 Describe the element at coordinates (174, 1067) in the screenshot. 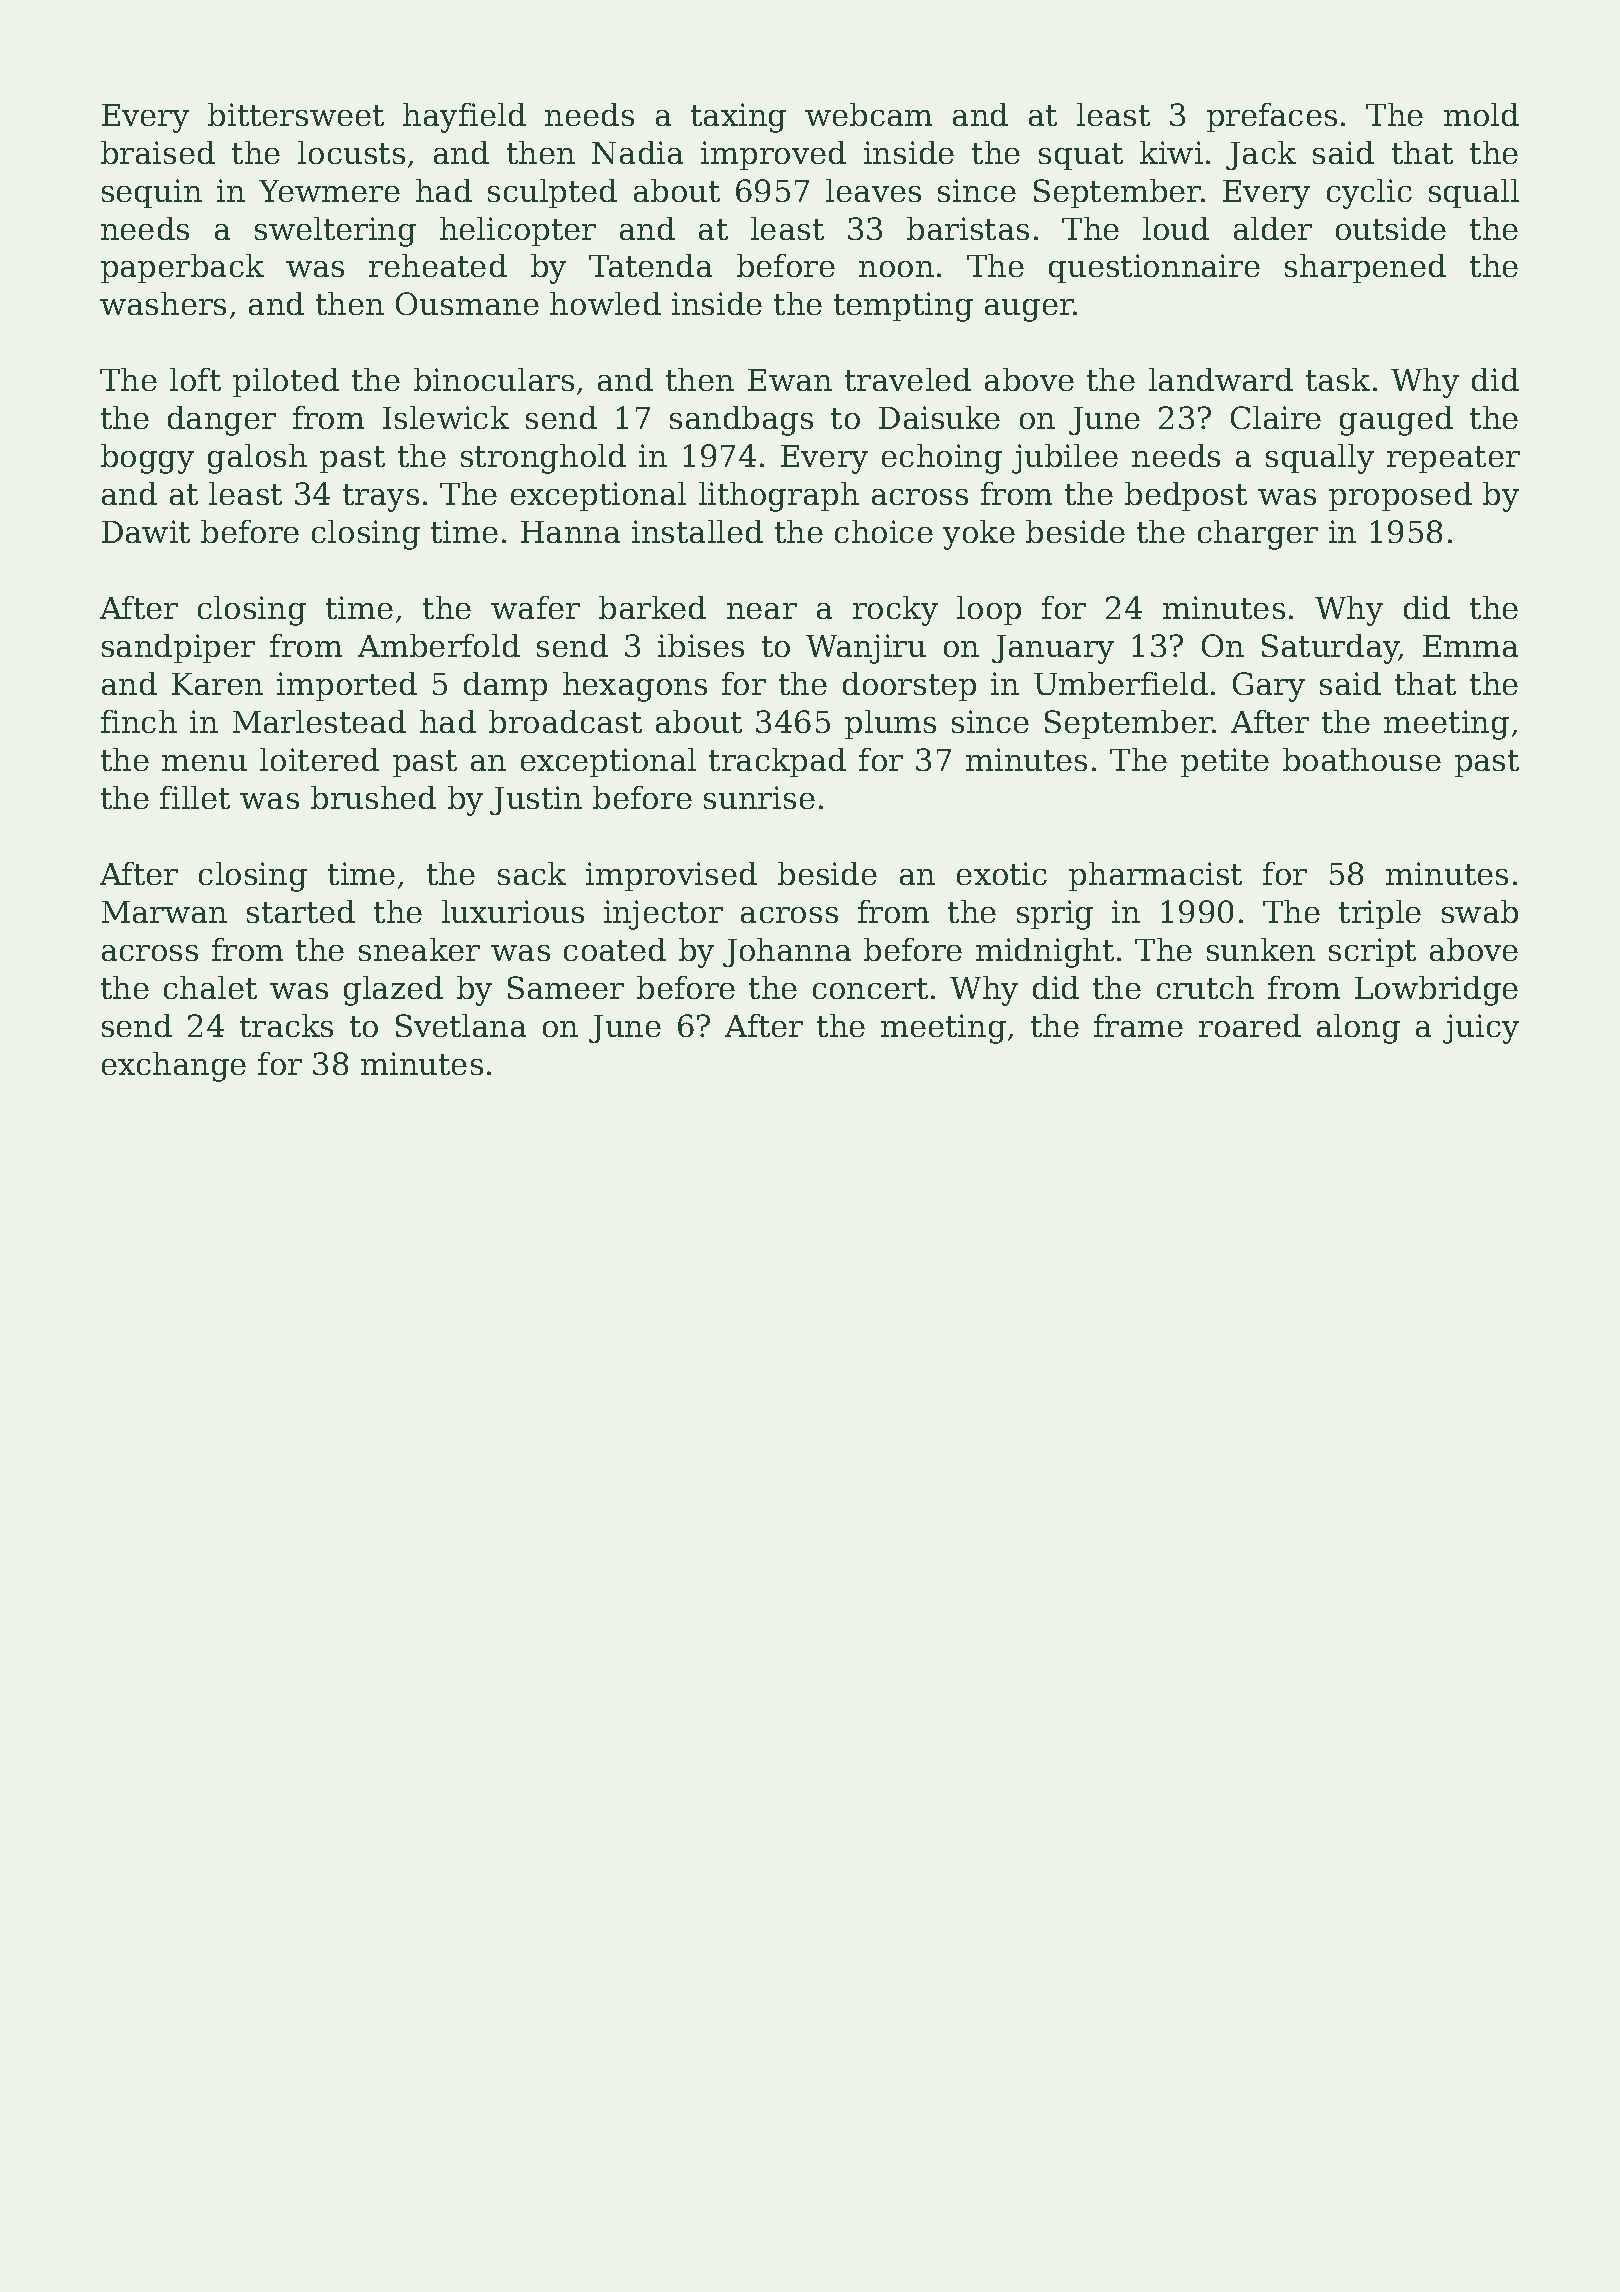

I see `exchange` at that location.
